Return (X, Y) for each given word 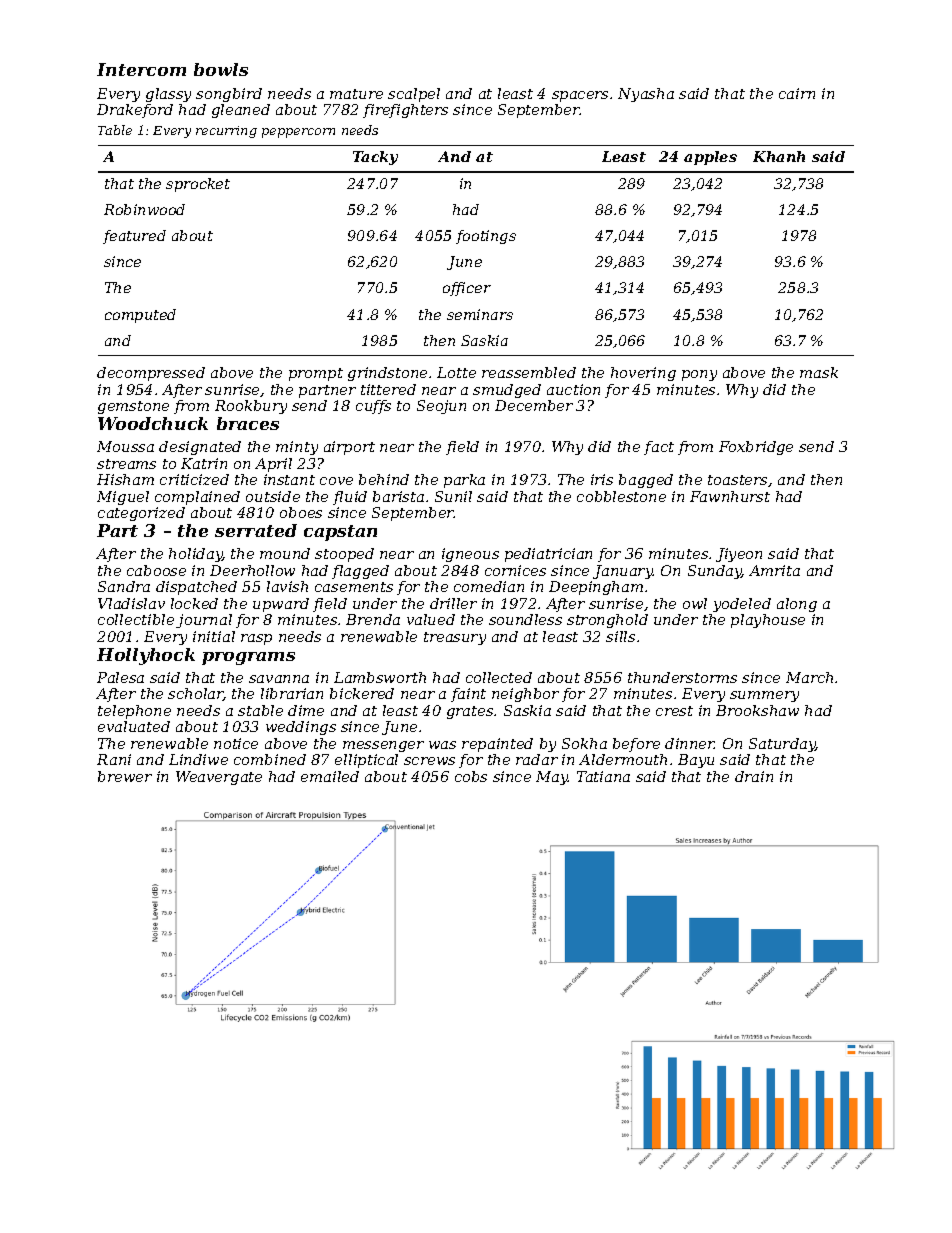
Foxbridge (756, 448)
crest (674, 711)
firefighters (405, 111)
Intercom (141, 69)
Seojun (441, 407)
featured (134, 237)
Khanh (779, 156)
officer (467, 289)
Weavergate (219, 778)
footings (486, 237)
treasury (455, 638)
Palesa (120, 677)
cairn (797, 93)
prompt (316, 374)
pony (699, 375)
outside (273, 496)
